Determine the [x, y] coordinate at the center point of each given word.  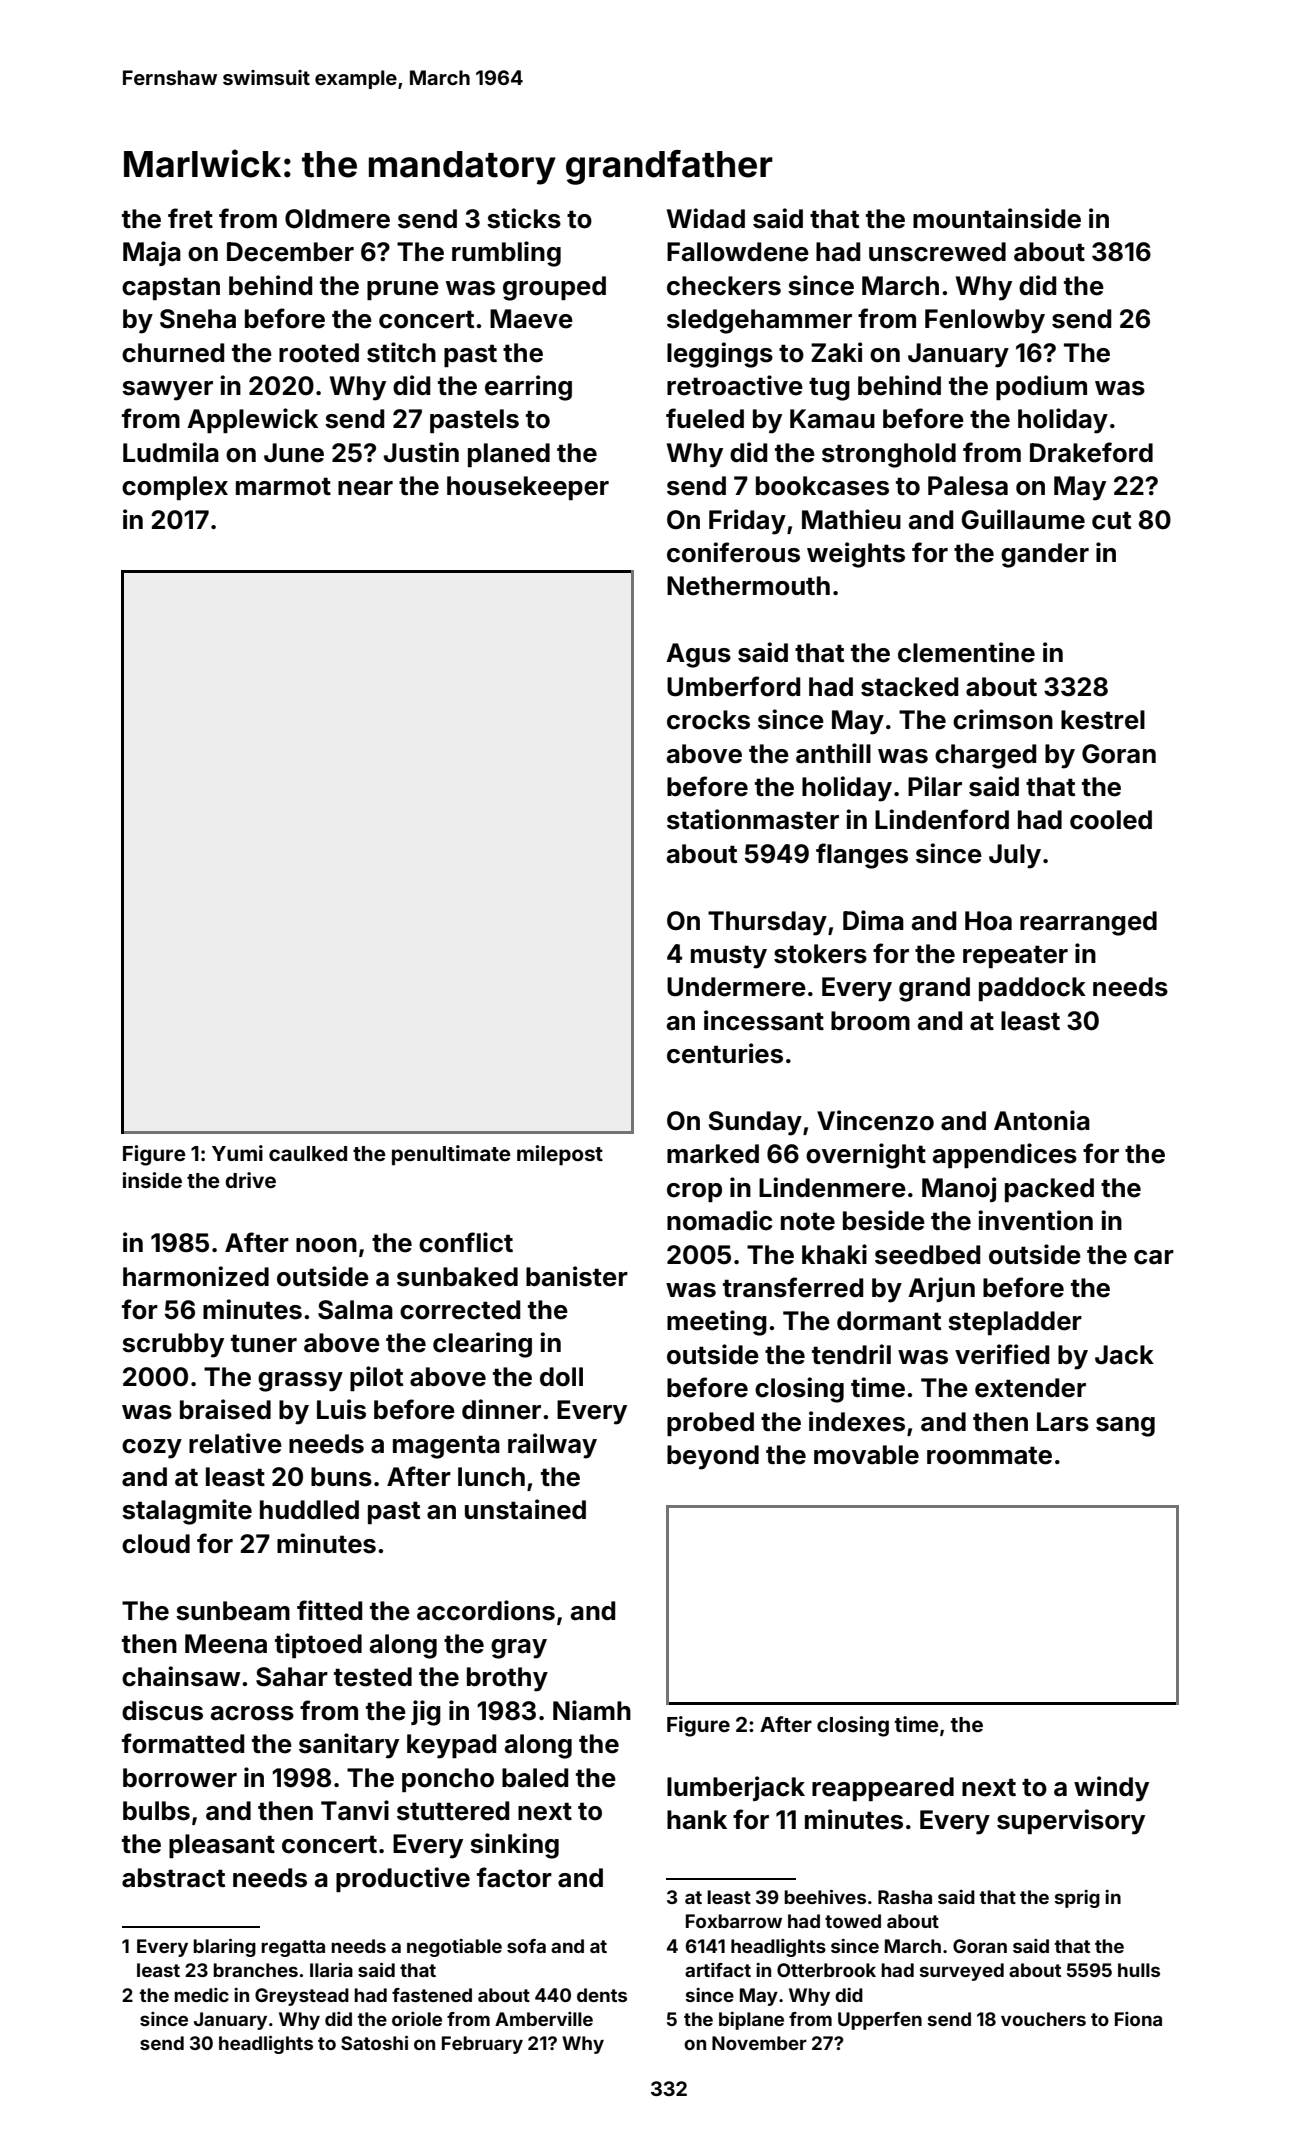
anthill [833, 753]
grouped [554, 288]
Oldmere [337, 219]
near [365, 488]
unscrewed [937, 252]
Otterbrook [826, 1970]
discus [162, 1710]
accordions [486, 1610]
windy [1111, 1789]
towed [853, 1921]
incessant [764, 1020]
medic [201, 1995]
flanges [862, 856]
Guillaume [1023, 519]
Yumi [237, 1153]
